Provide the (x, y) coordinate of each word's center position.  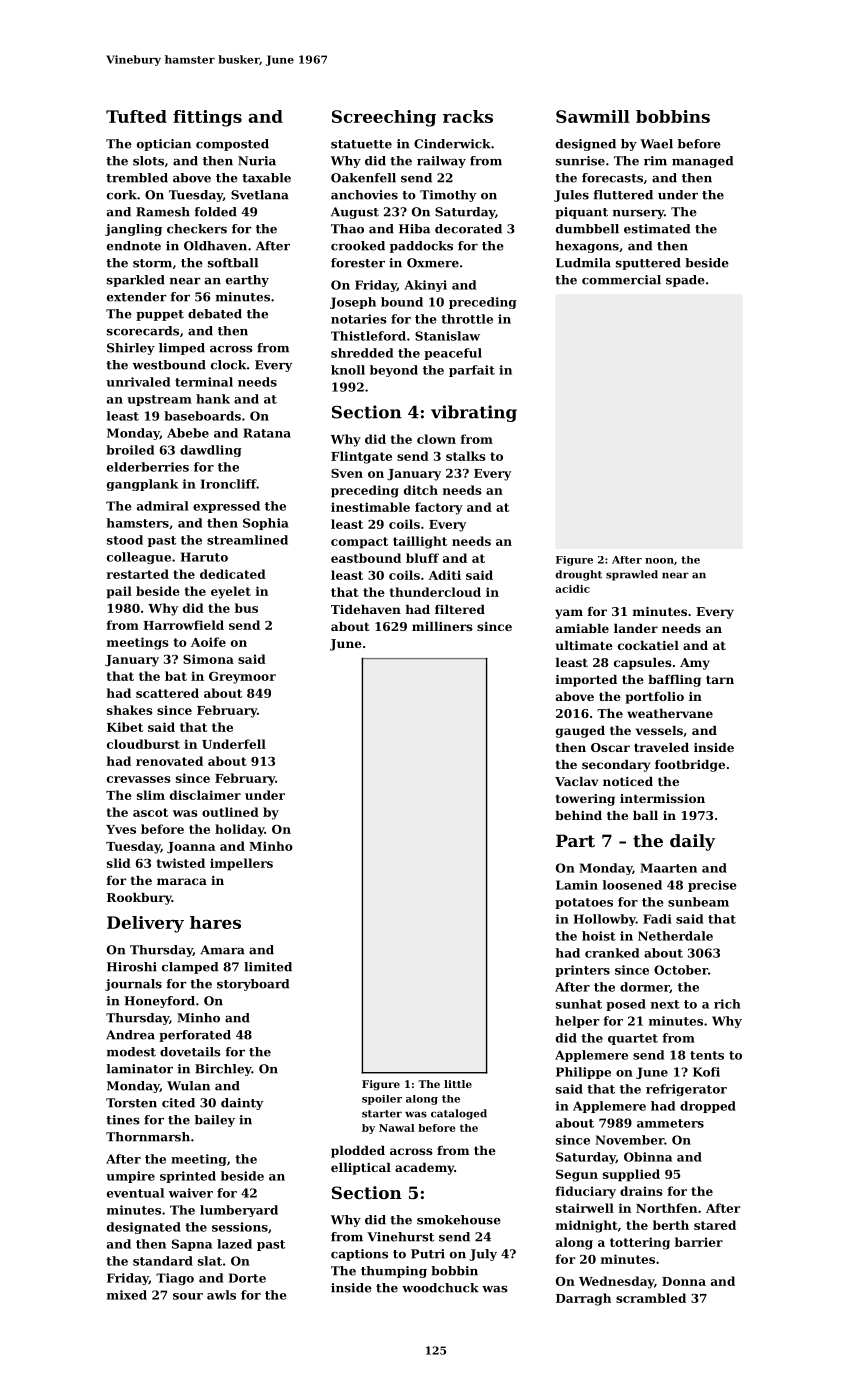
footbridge (690, 766)
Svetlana (260, 195)
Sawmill (593, 116)
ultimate (584, 645)
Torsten (131, 1103)
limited (268, 967)
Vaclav (576, 781)
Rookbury (139, 899)
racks (468, 116)
